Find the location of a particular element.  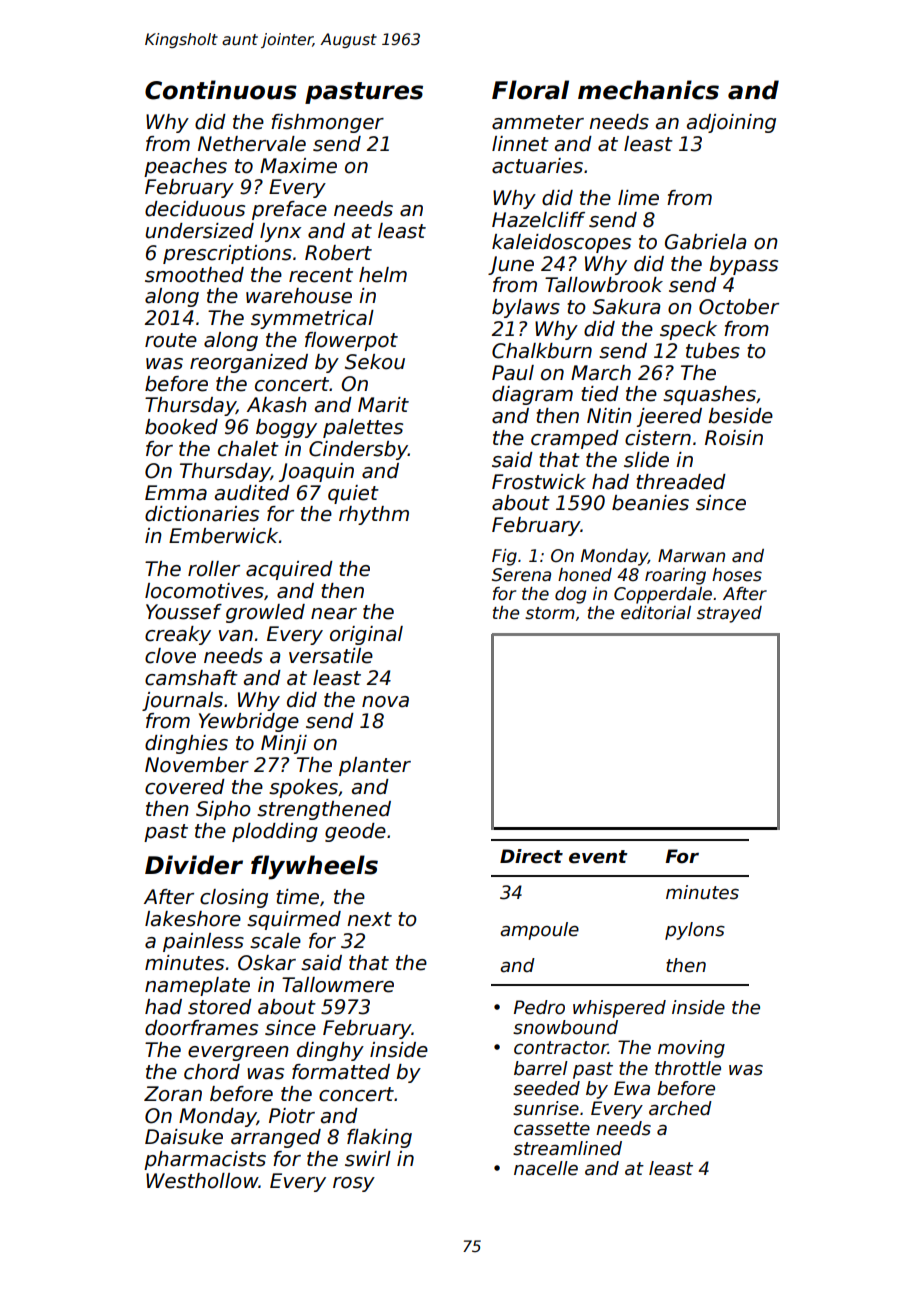

mechanics is located at coordinates (648, 90).
